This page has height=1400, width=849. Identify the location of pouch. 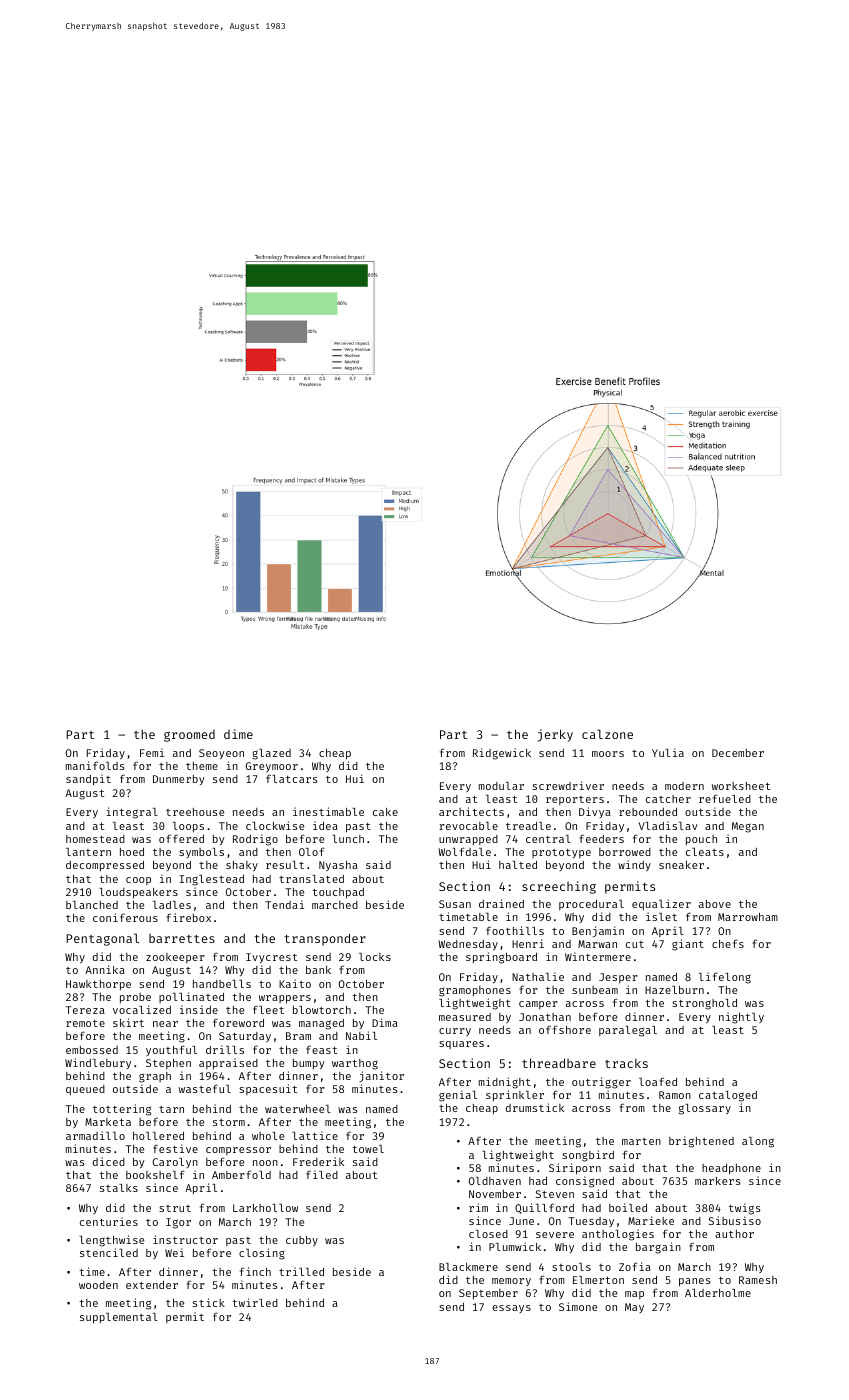
(701, 840).
